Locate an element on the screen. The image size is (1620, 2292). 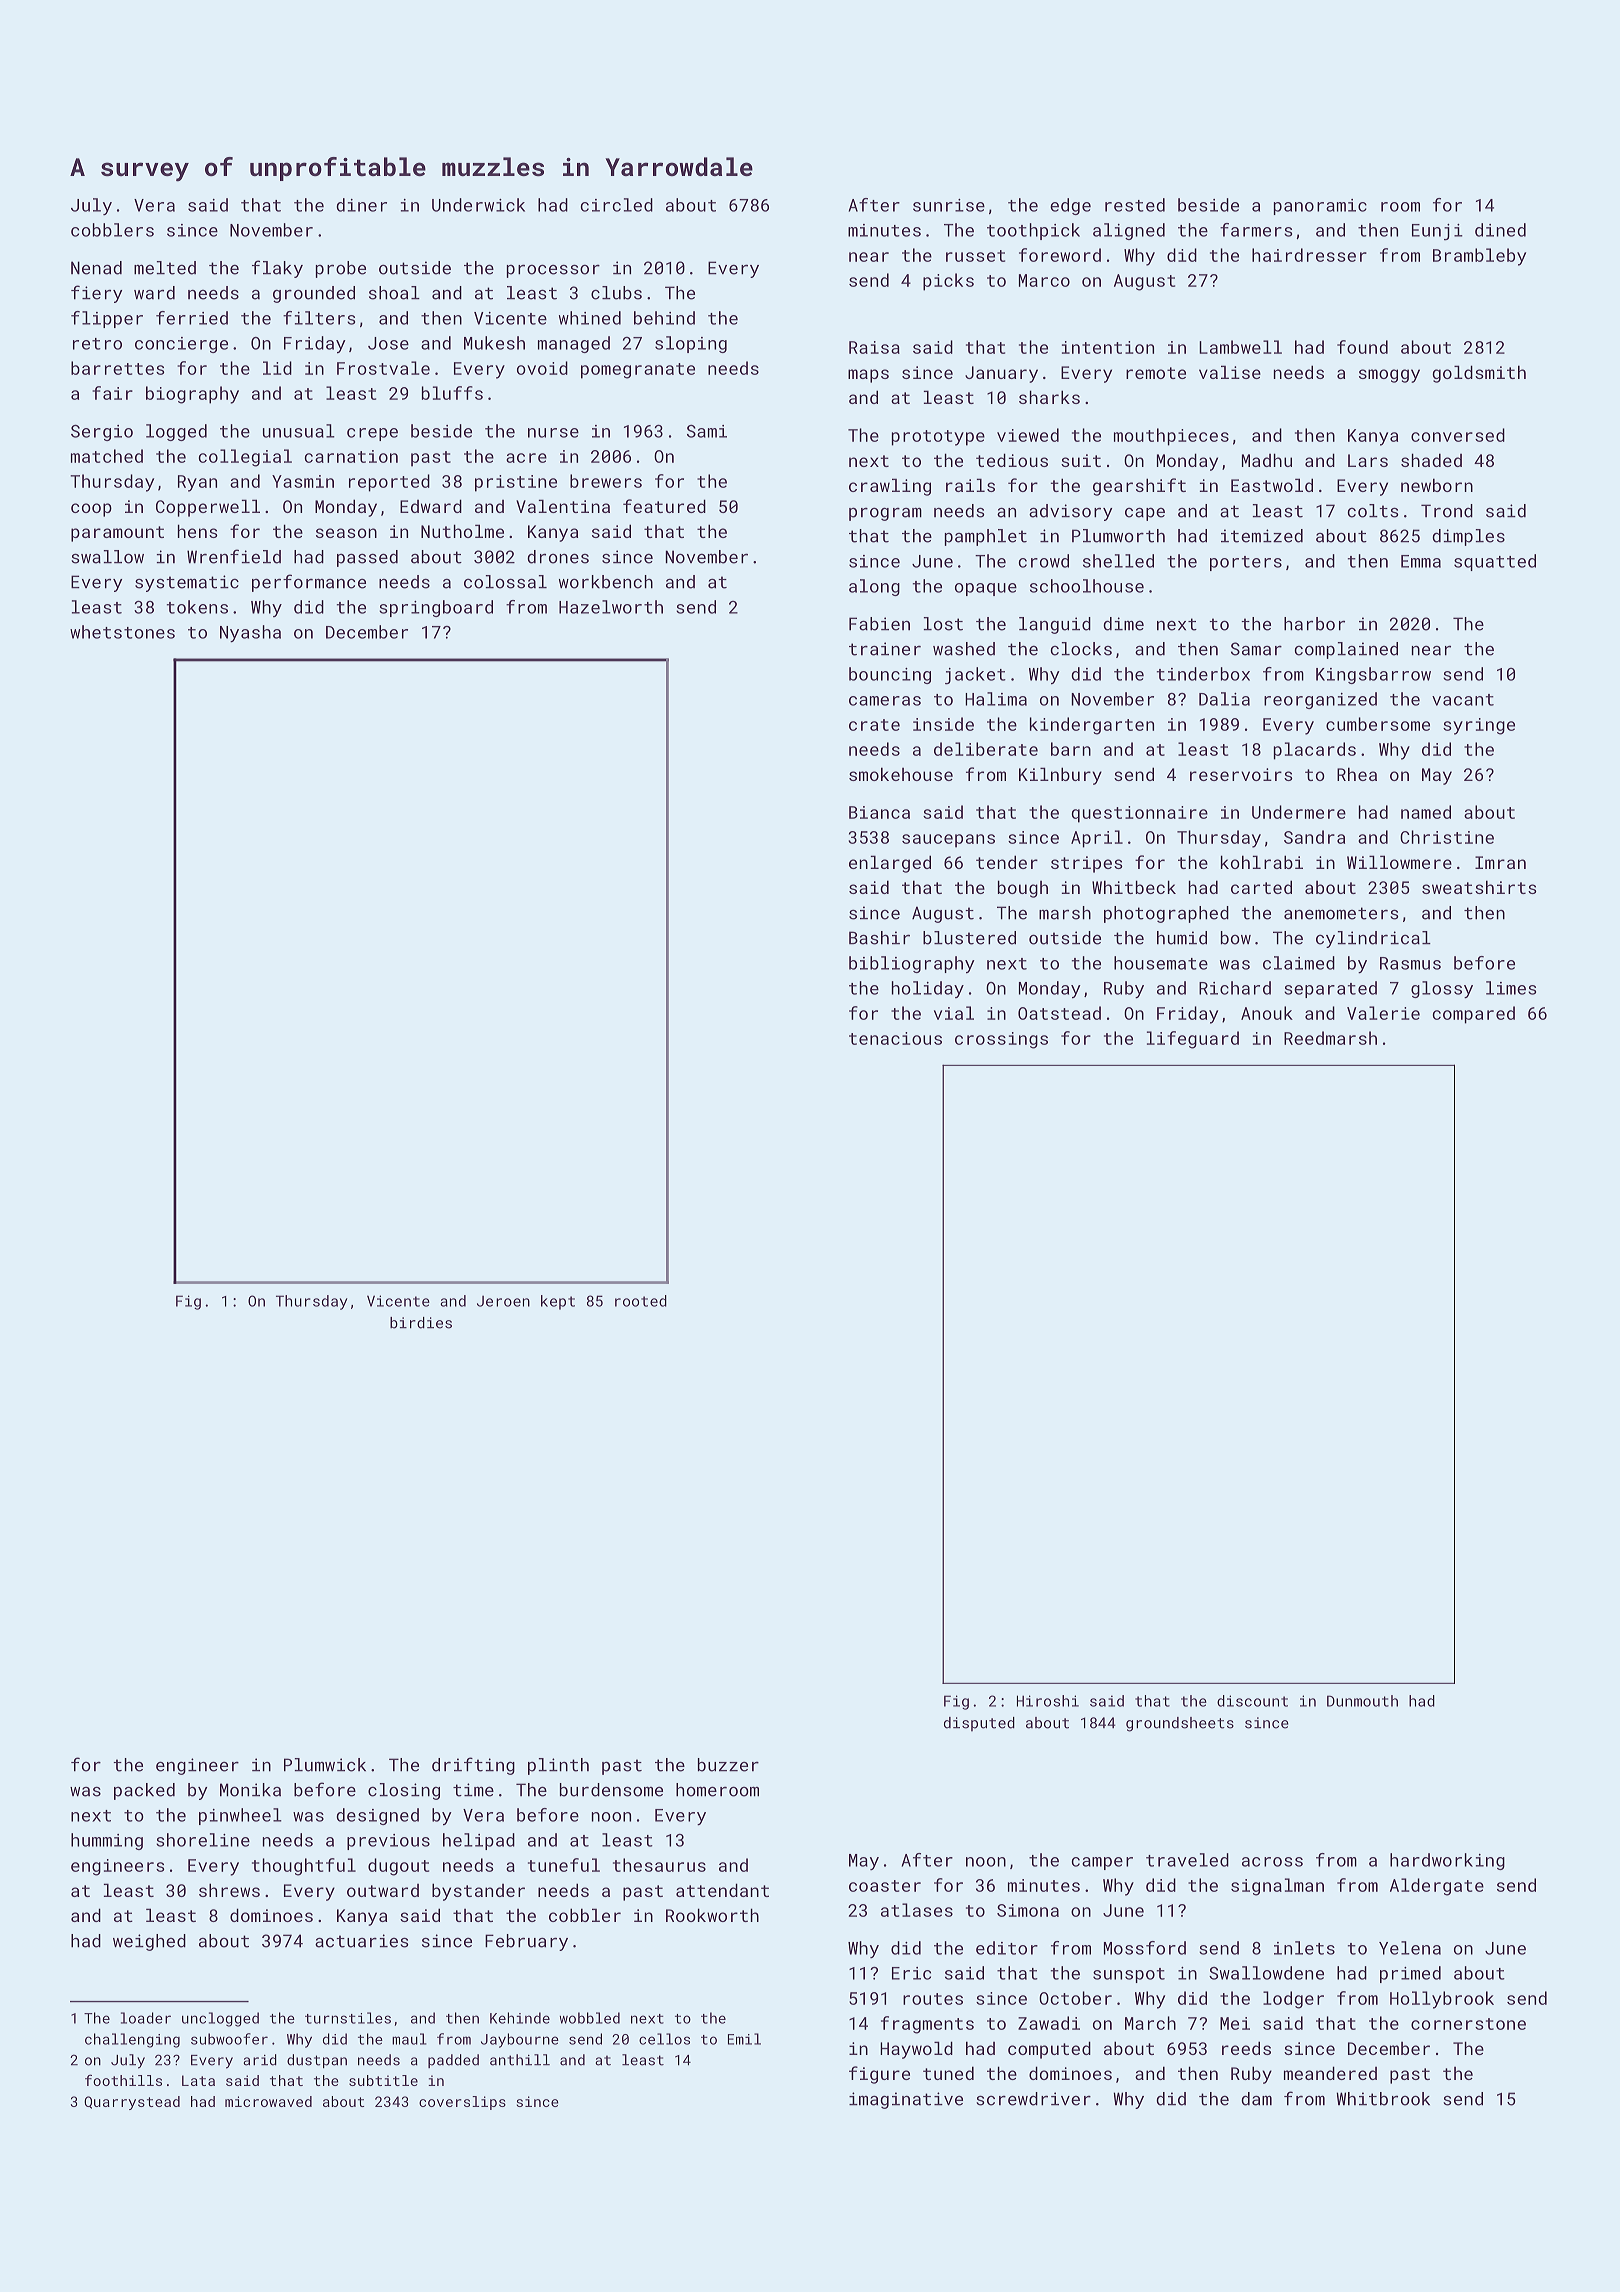
Brambleby is located at coordinates (1479, 257).
